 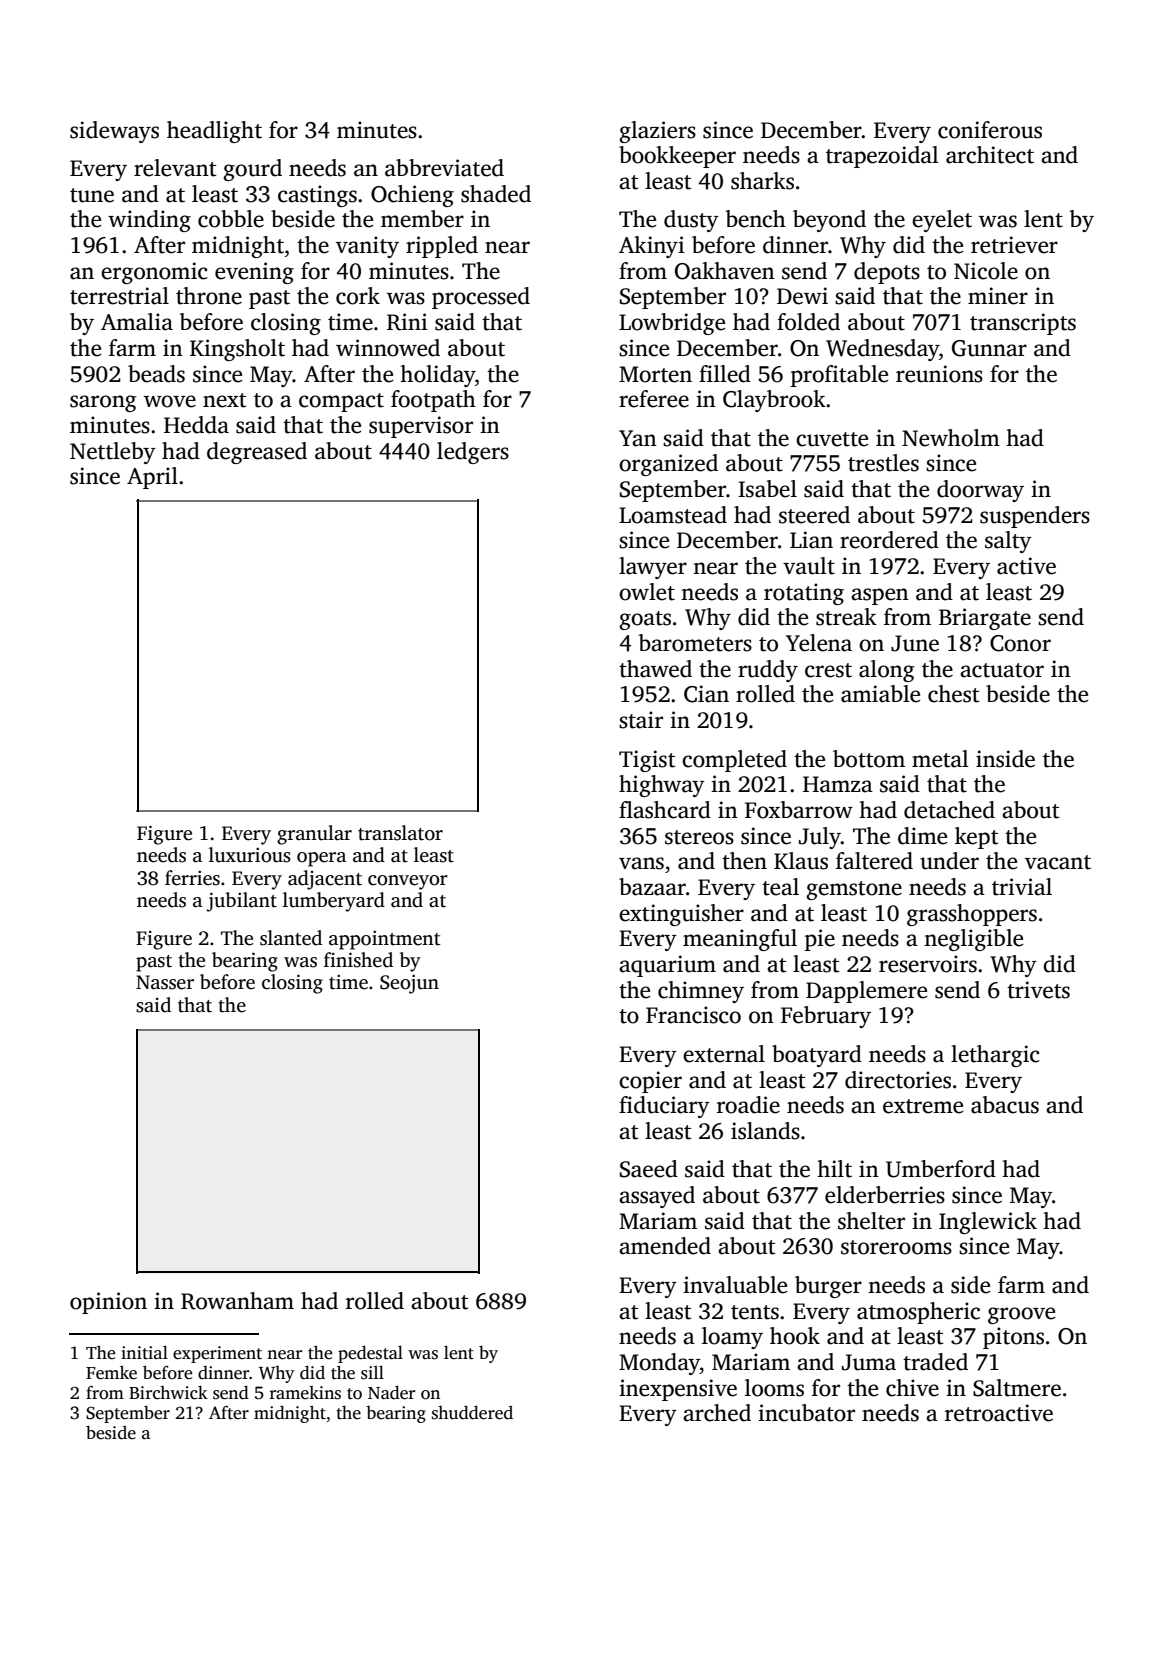 I want to click on chest, so click(x=953, y=694).
